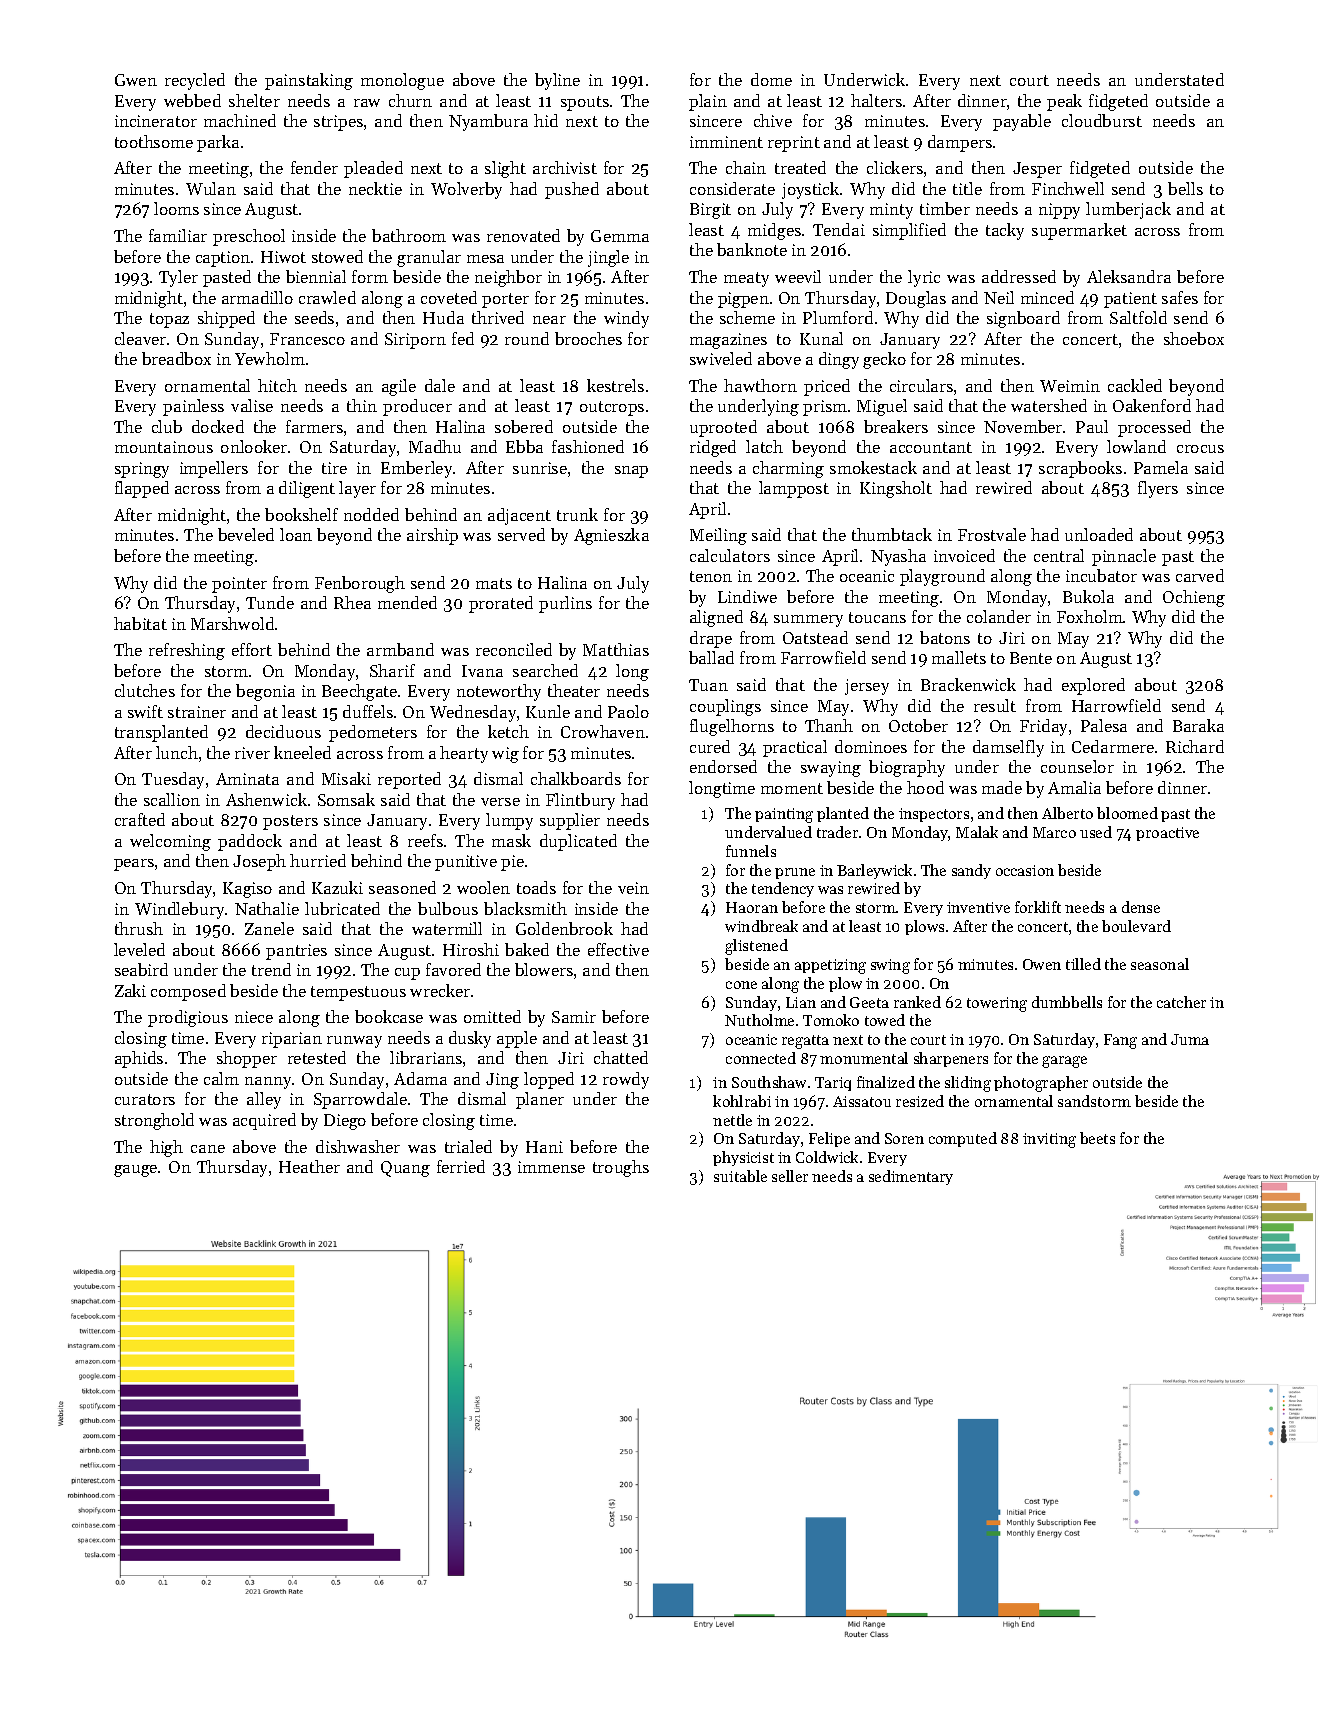 The height and width of the screenshot is (1732, 1339). I want to click on theater, so click(574, 690).
